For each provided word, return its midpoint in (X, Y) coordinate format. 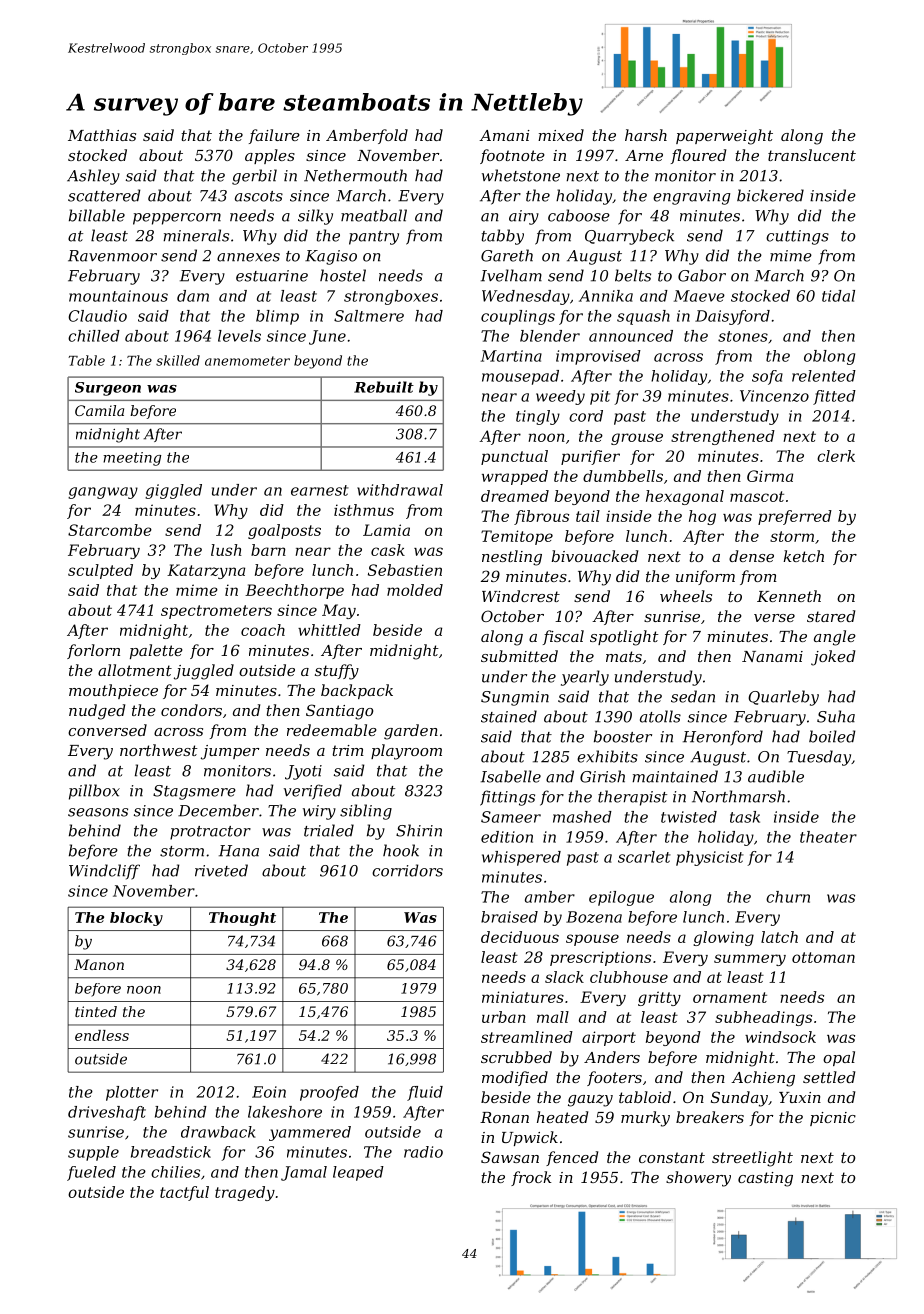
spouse (592, 940)
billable (97, 215)
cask (388, 550)
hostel (343, 275)
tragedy (245, 1193)
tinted (96, 1011)
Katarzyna (206, 571)
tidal (838, 296)
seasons (98, 812)
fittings (507, 798)
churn (788, 897)
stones (743, 336)
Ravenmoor (112, 256)
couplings (518, 317)
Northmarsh (738, 796)
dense (751, 556)
